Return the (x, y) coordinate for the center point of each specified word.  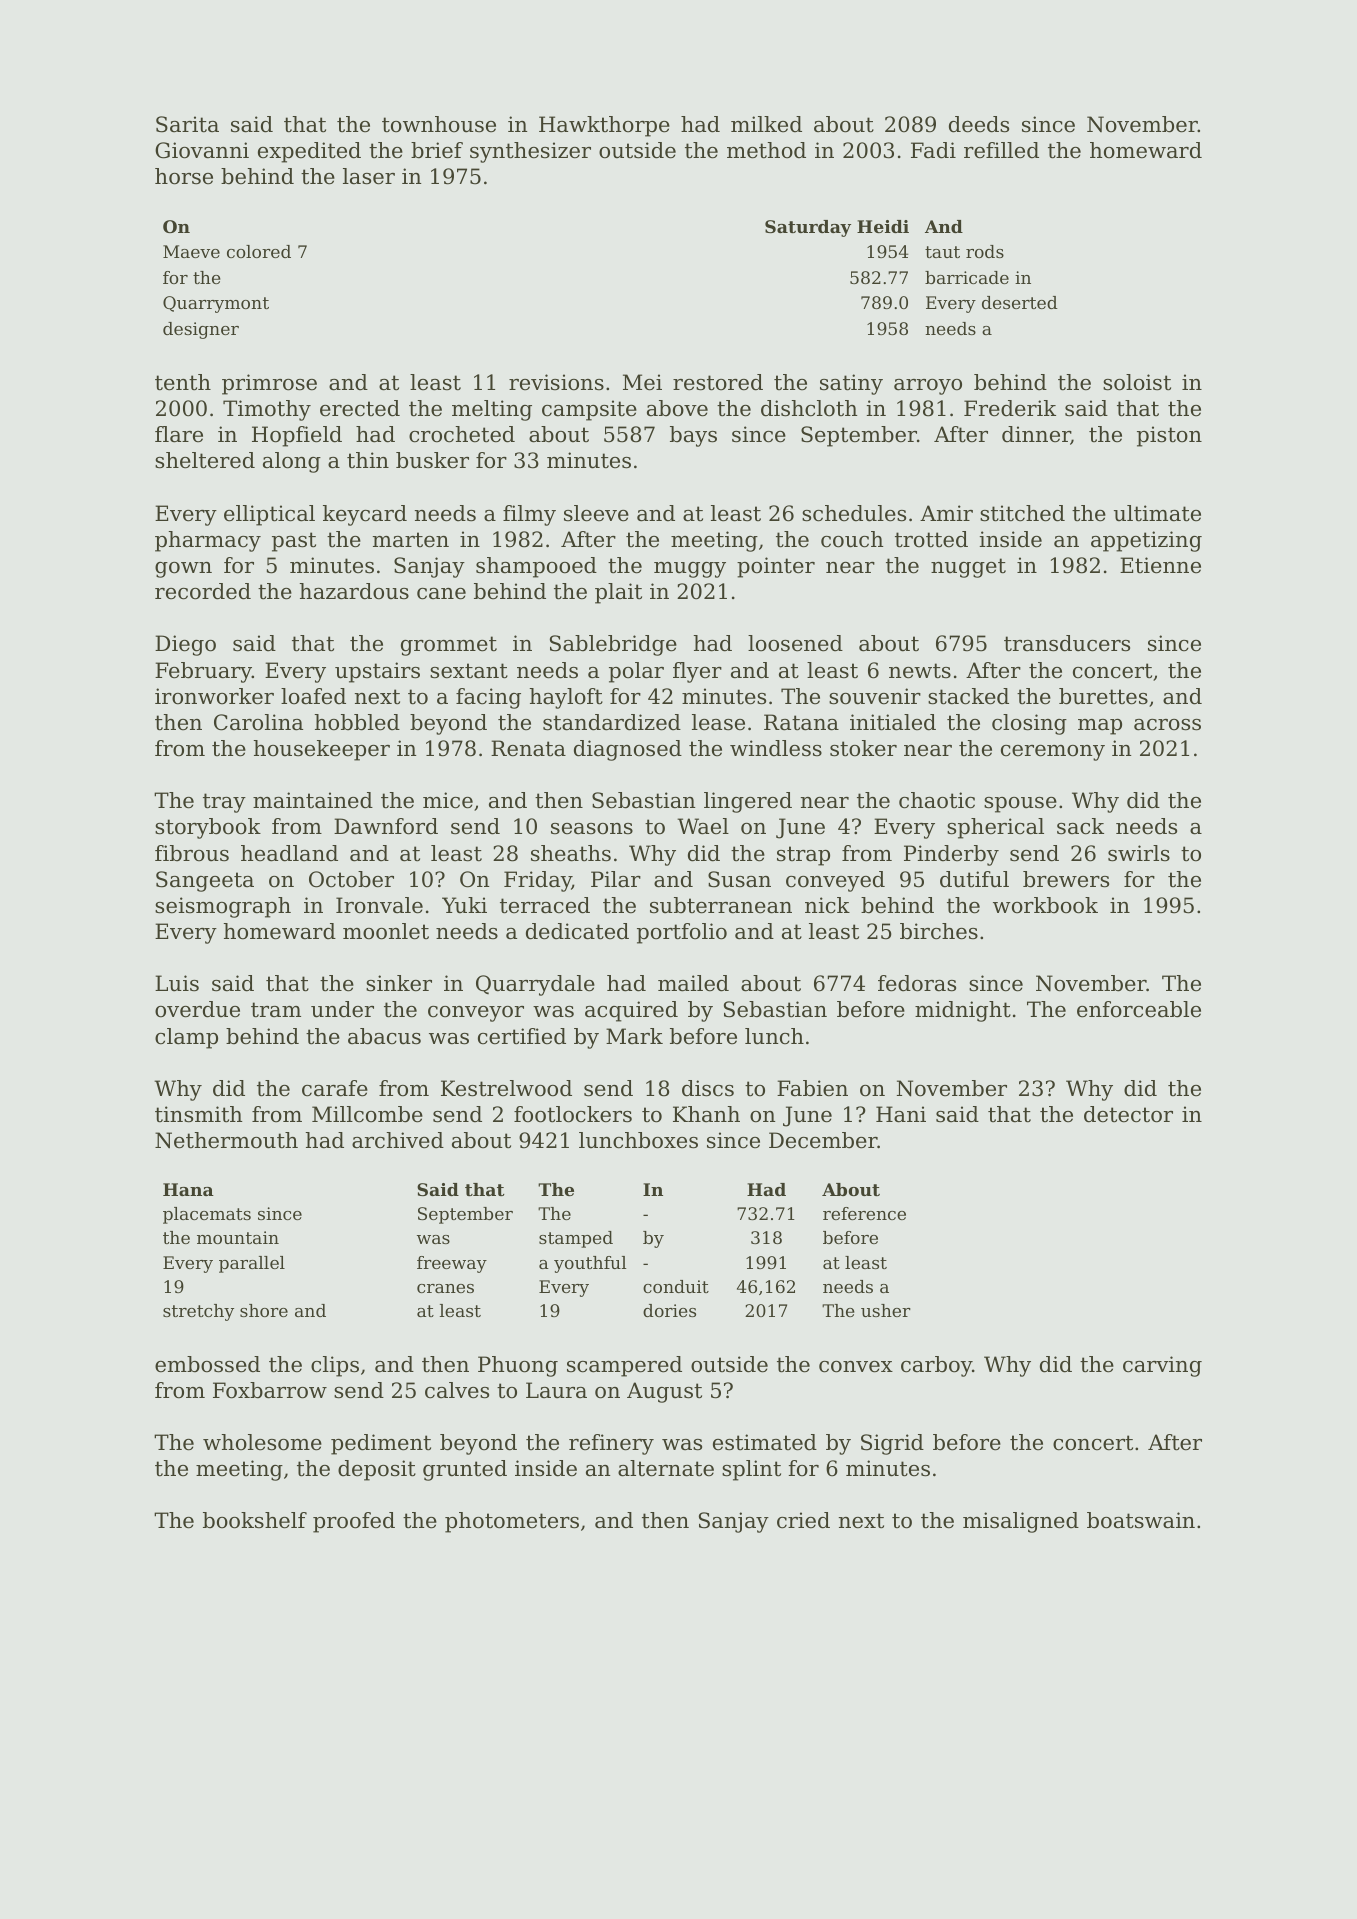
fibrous (192, 853)
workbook (1045, 905)
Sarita (187, 124)
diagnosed (628, 750)
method (766, 150)
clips (335, 1366)
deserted (1020, 302)
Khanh (706, 1114)
